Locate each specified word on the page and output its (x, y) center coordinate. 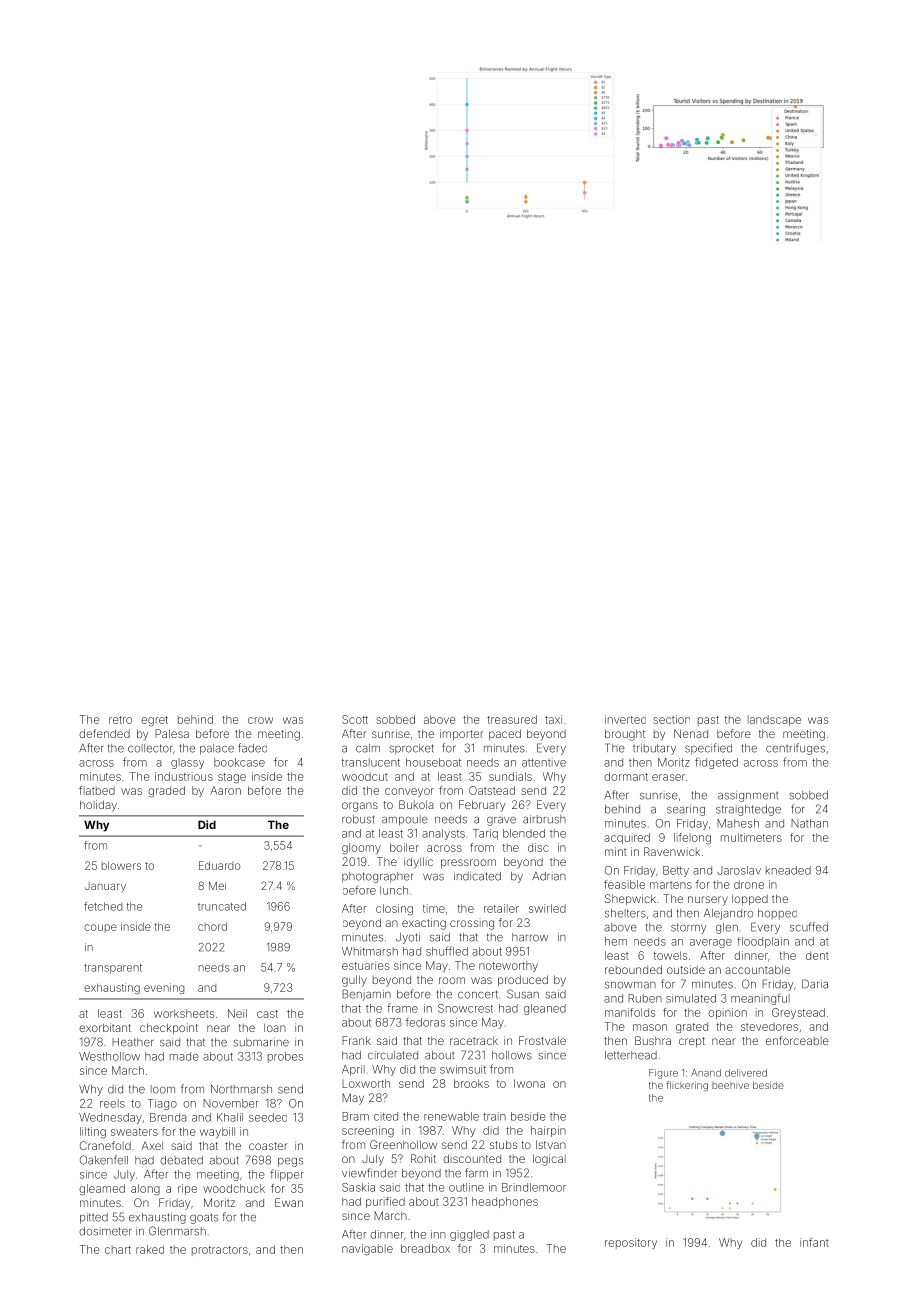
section (671, 719)
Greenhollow (403, 1144)
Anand (706, 1073)
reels (112, 1103)
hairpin (548, 1131)
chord (212, 926)
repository (631, 1243)
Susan (523, 994)
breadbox (425, 1248)
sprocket (411, 749)
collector (150, 748)
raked (150, 1249)
